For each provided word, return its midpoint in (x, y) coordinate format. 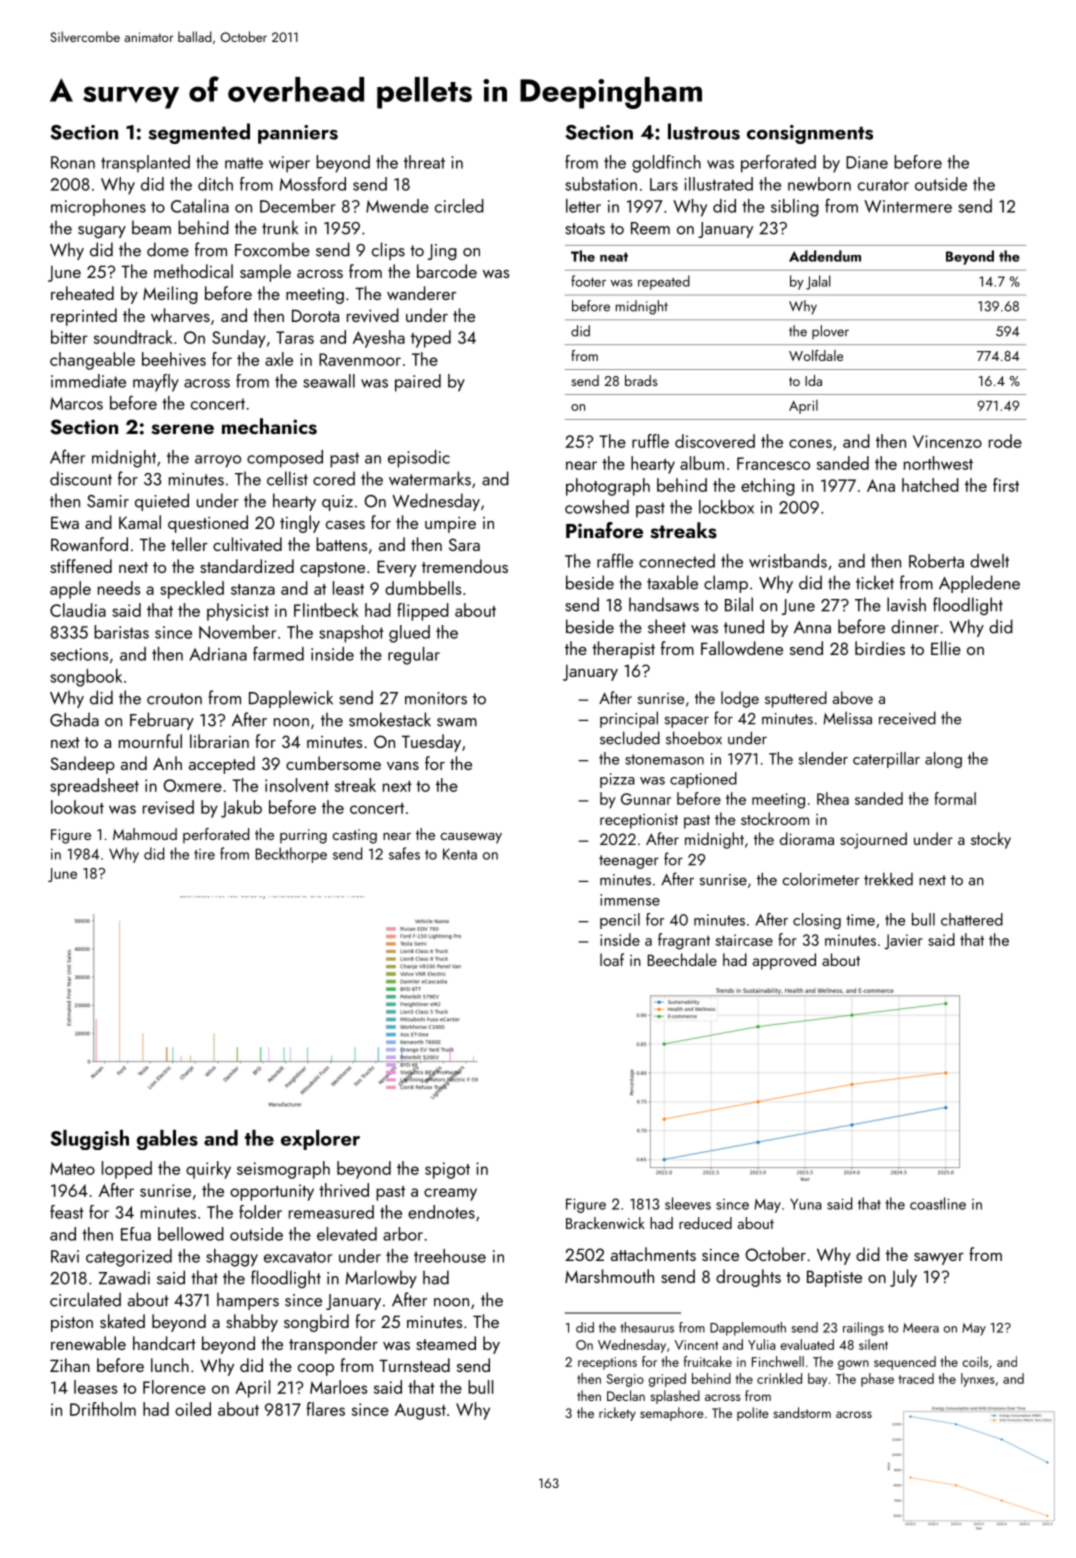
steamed (446, 1343)
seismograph (283, 1170)
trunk (280, 227)
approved (784, 961)
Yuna (806, 1204)
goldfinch (666, 164)
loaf (612, 959)
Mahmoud (145, 834)
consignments (810, 134)
